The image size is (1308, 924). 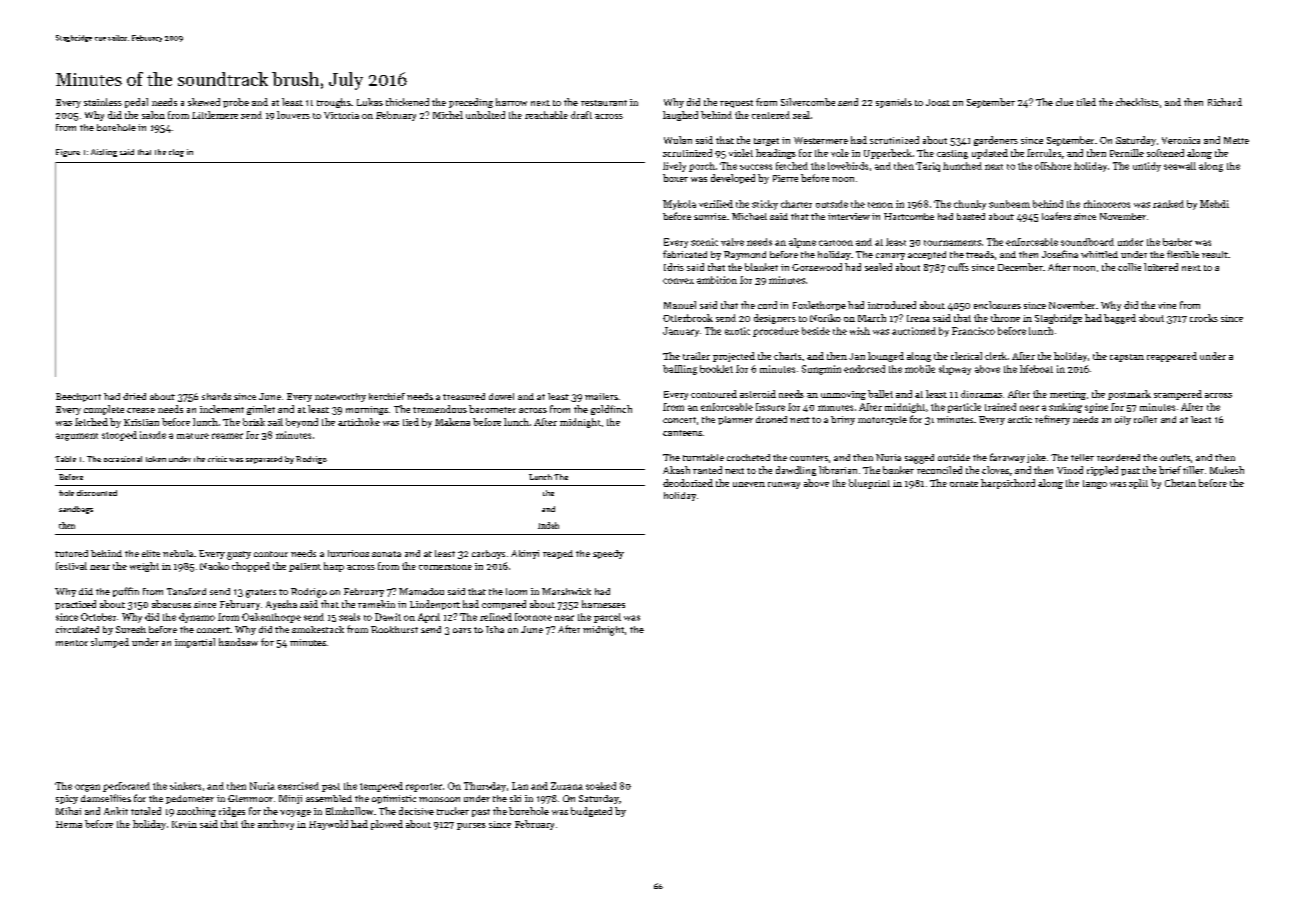 I want to click on tango, so click(x=1095, y=484).
